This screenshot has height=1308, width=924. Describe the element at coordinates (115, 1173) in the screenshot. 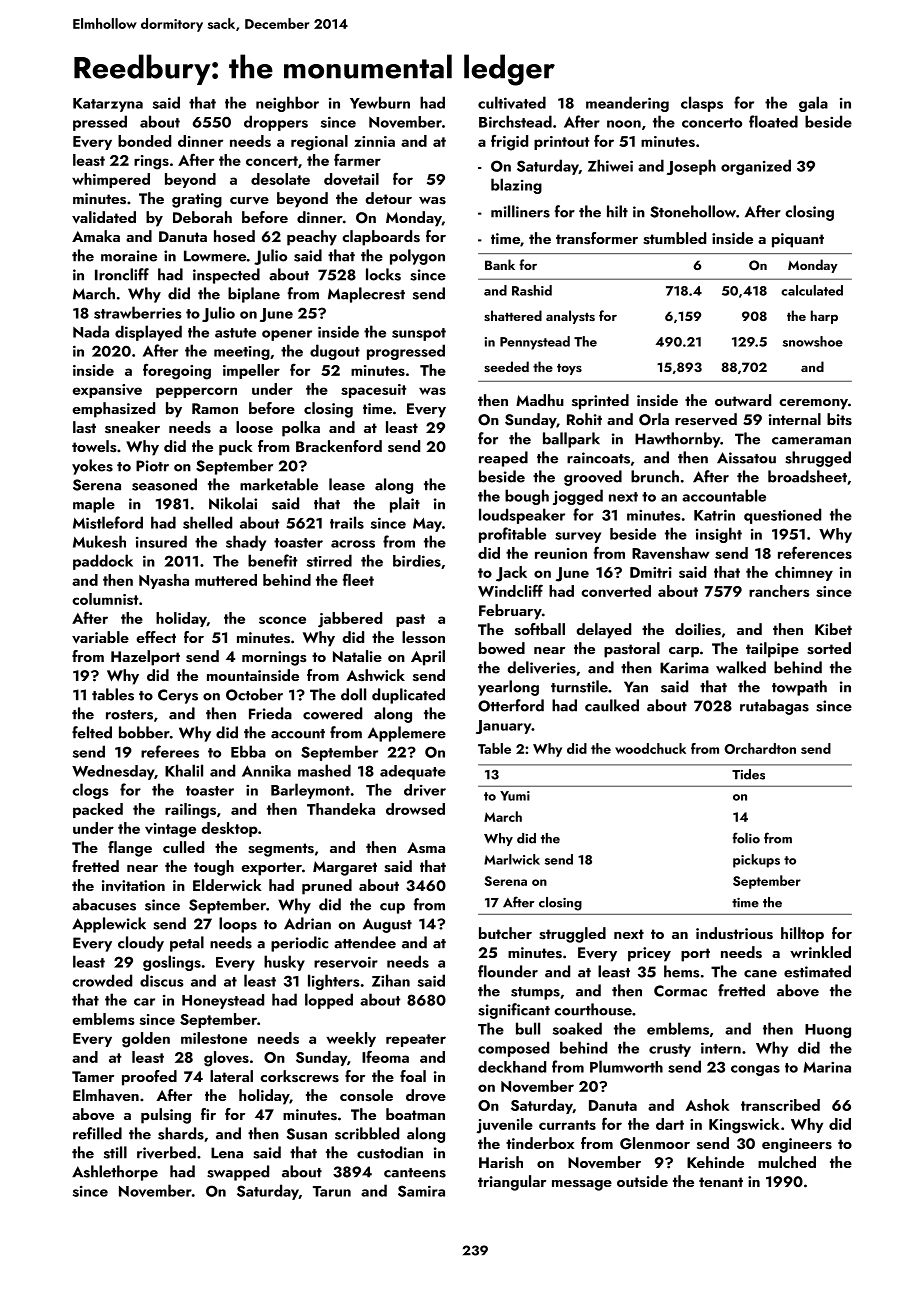

I see `Ashlethorpe` at that location.
